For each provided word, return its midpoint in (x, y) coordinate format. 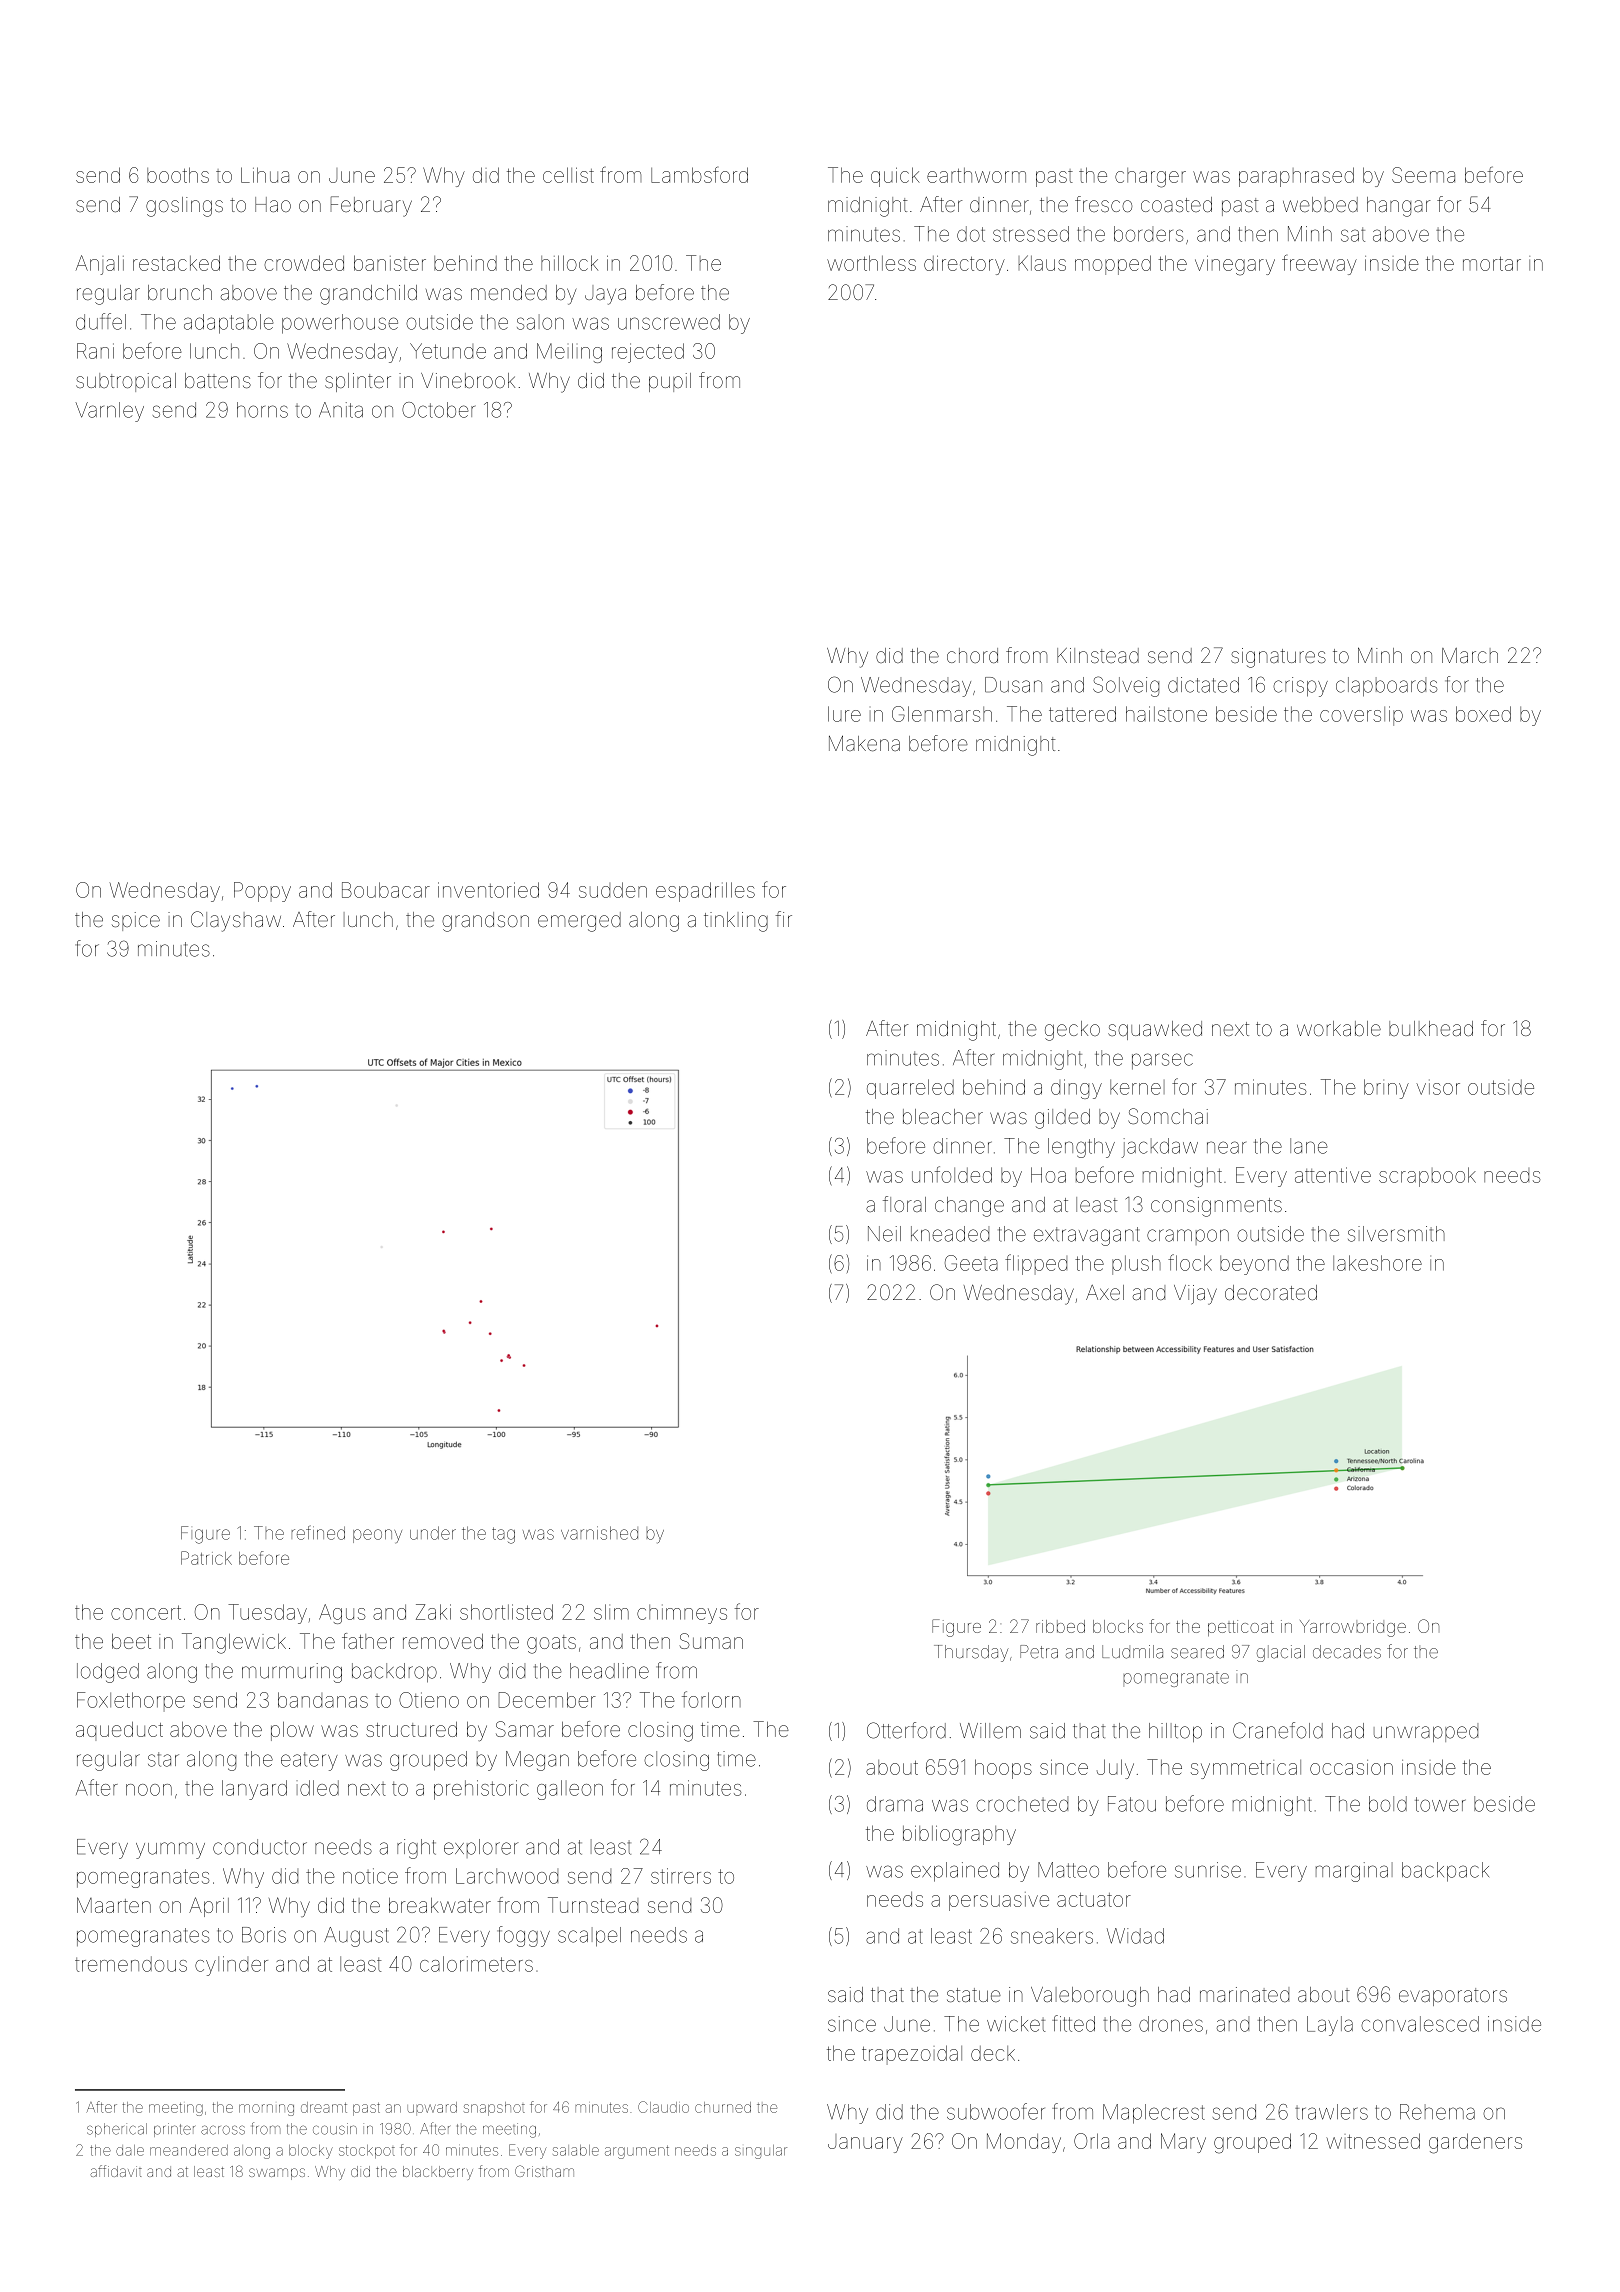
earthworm (976, 175)
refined (318, 1532)
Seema (1423, 175)
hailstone (1166, 714)
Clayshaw (236, 921)
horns (262, 410)
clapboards (1387, 687)
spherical (117, 2130)
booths (178, 175)
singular (761, 2152)
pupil (670, 382)
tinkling (736, 922)
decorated (1271, 1292)
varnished (599, 1533)
